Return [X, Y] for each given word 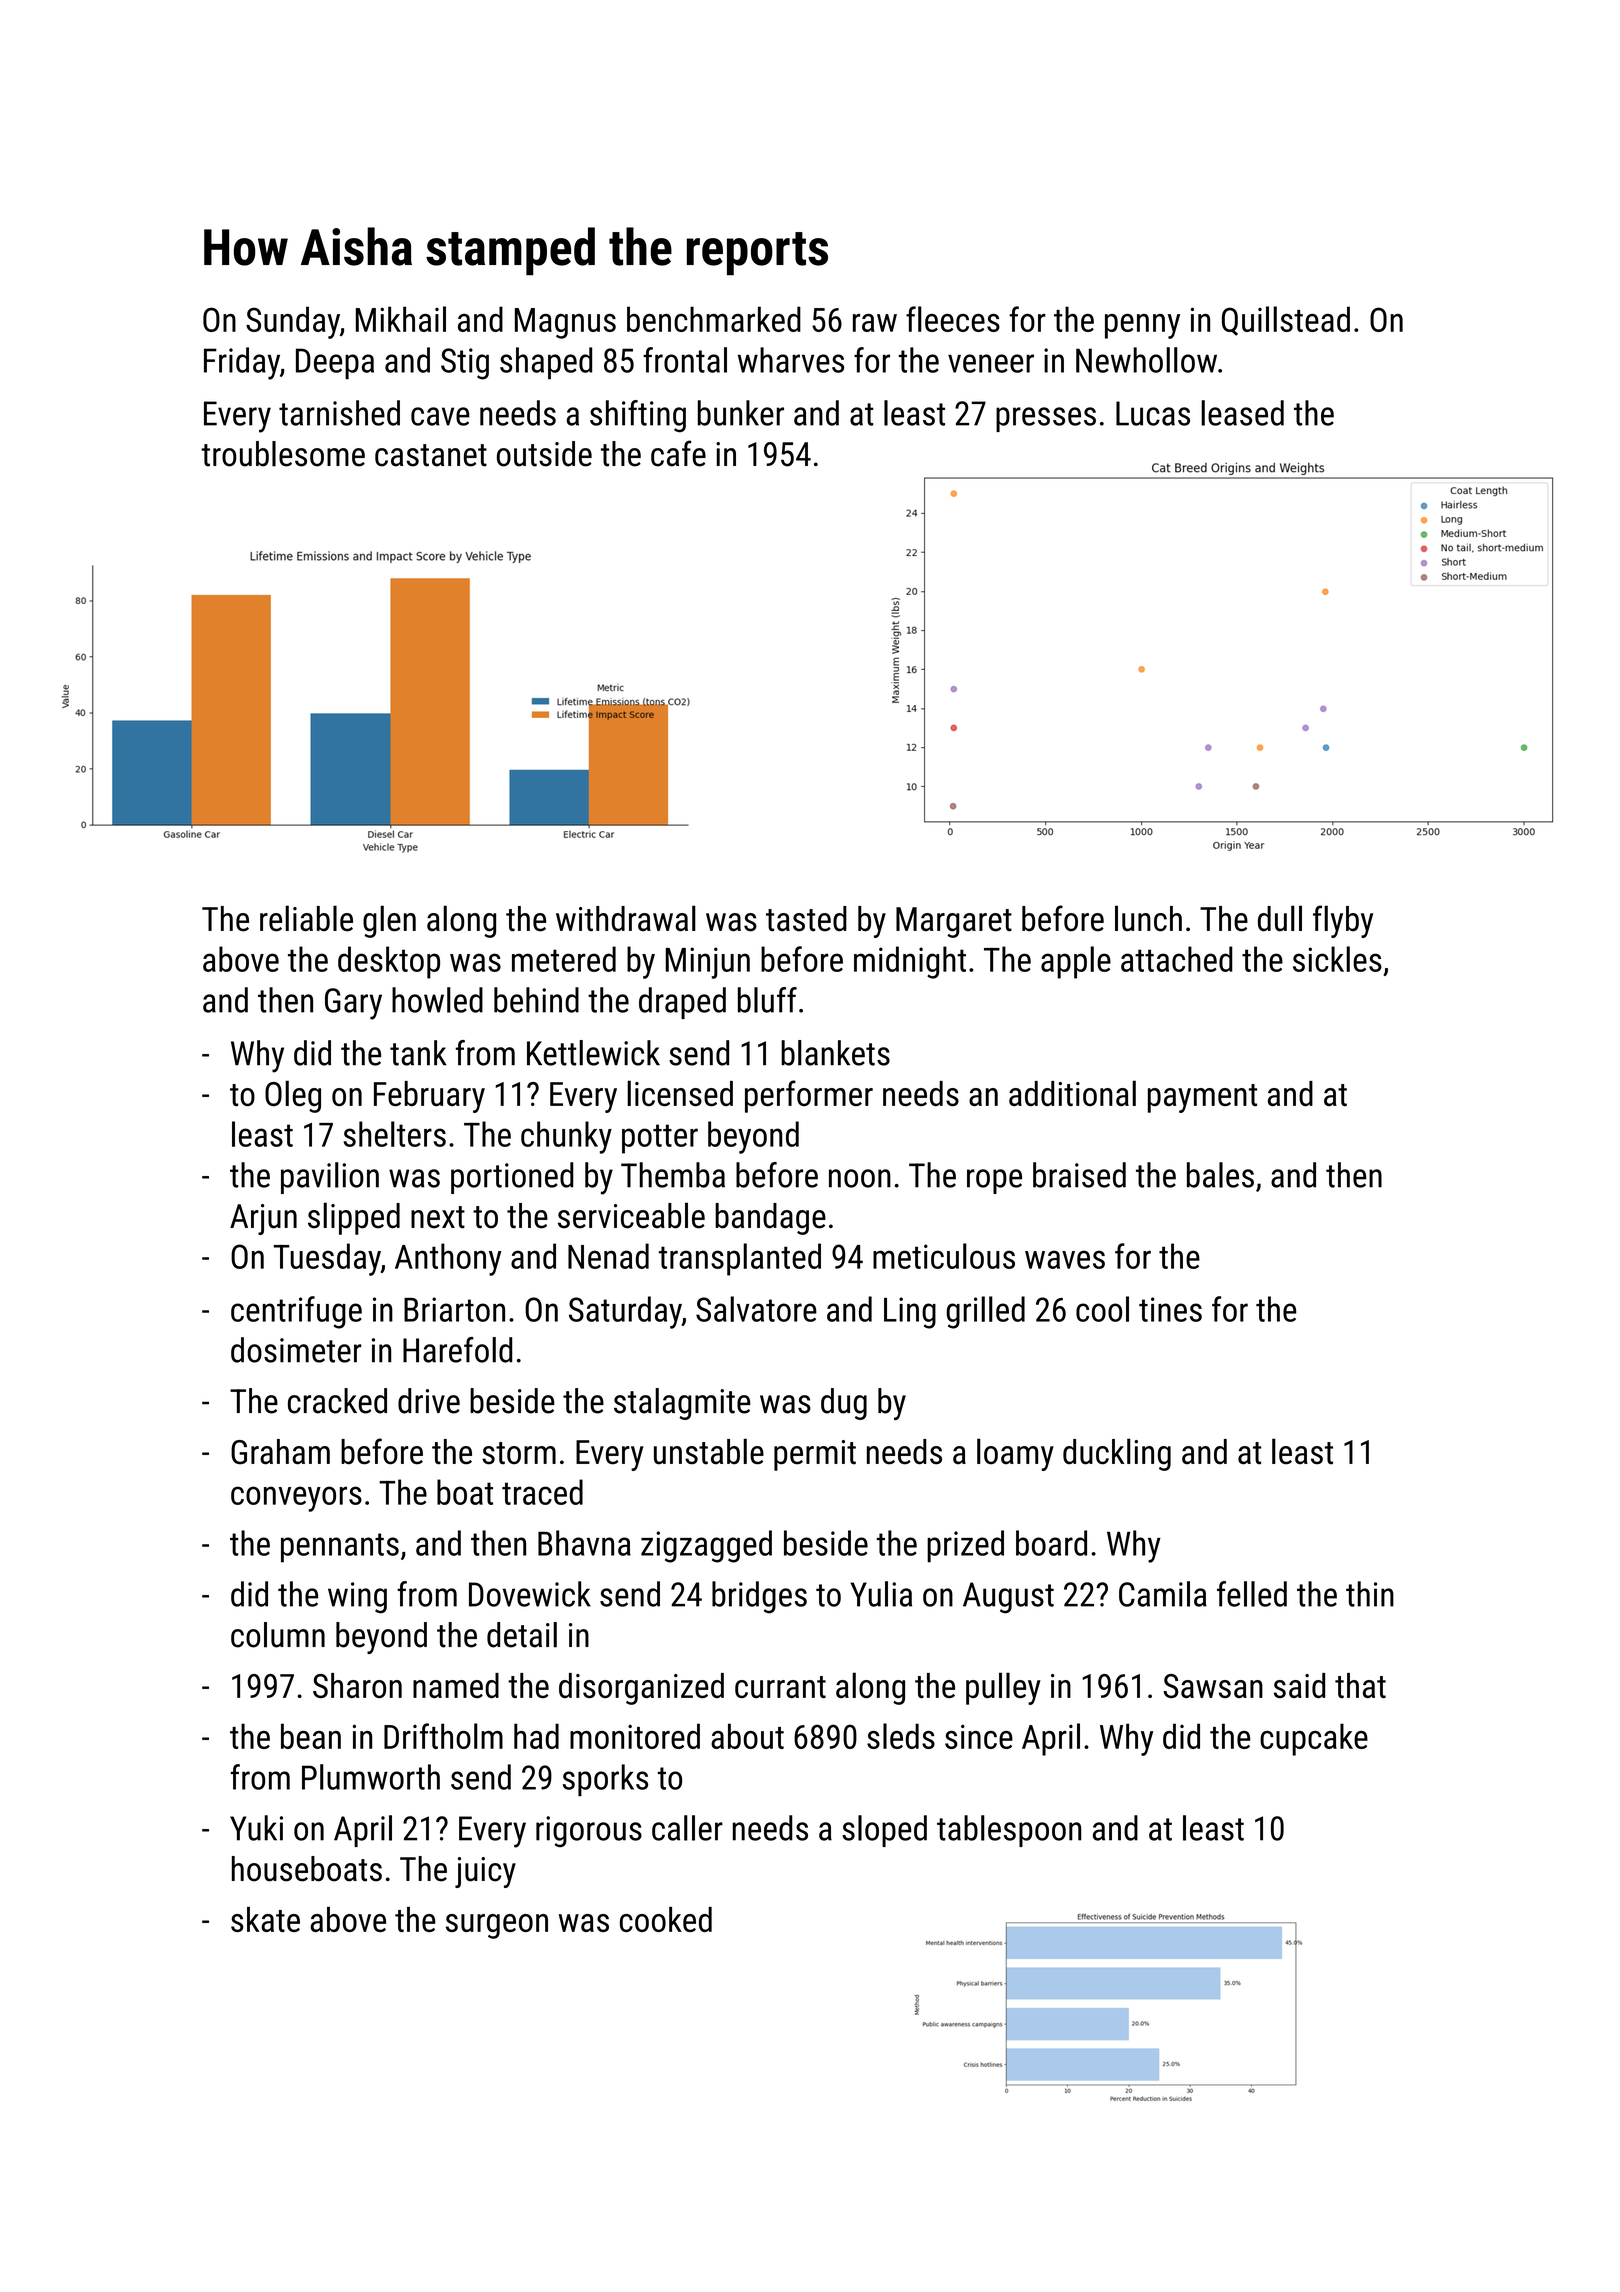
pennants [340, 1548]
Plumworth [371, 1777]
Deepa [335, 363]
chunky [566, 1137]
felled [1252, 1594]
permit [815, 1455]
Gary [353, 1004]
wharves [791, 360]
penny [1142, 326]
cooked [666, 1919]
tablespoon [1009, 1831]
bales [1220, 1175]
